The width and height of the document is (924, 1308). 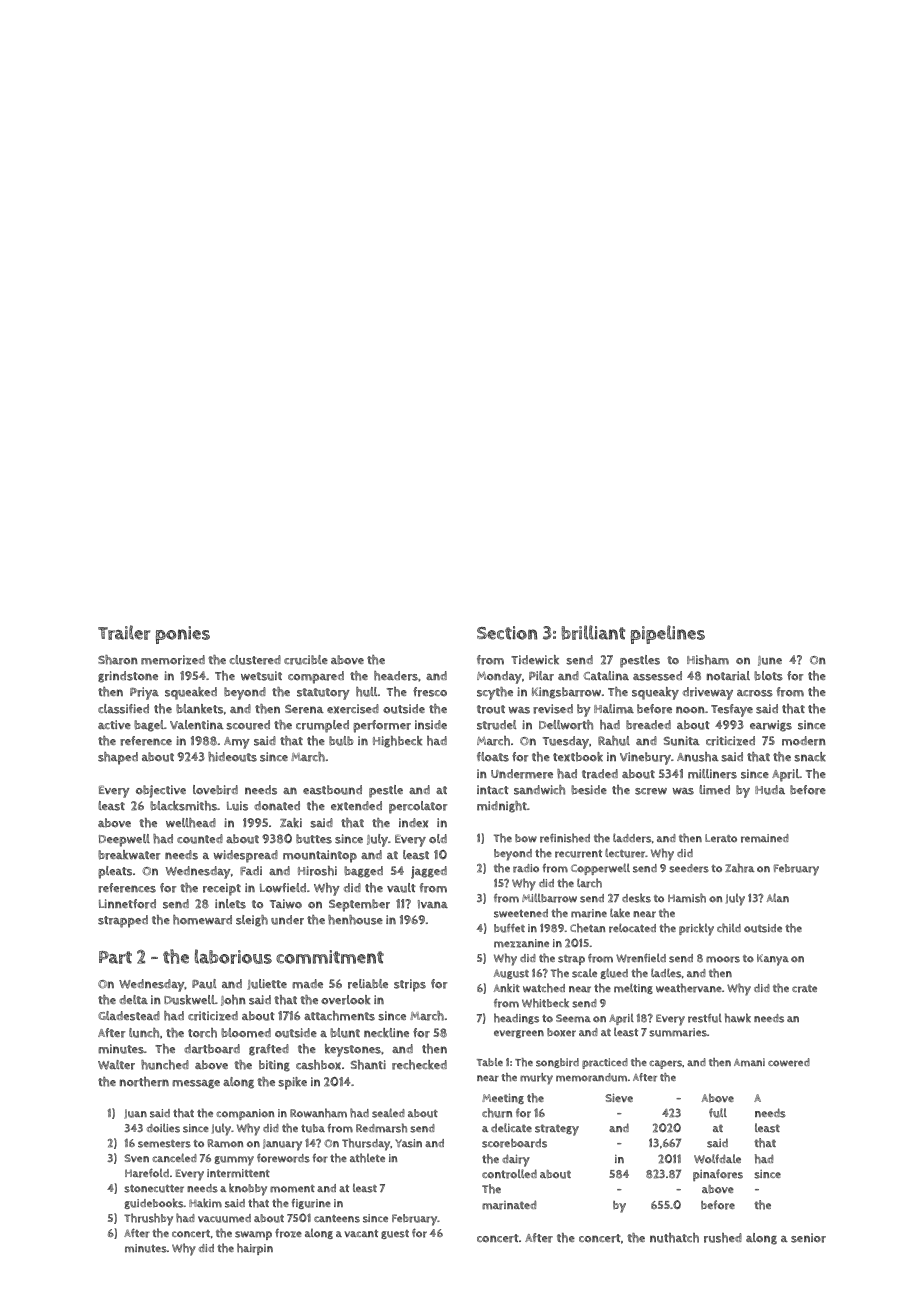 I want to click on crucible, so click(x=306, y=660).
